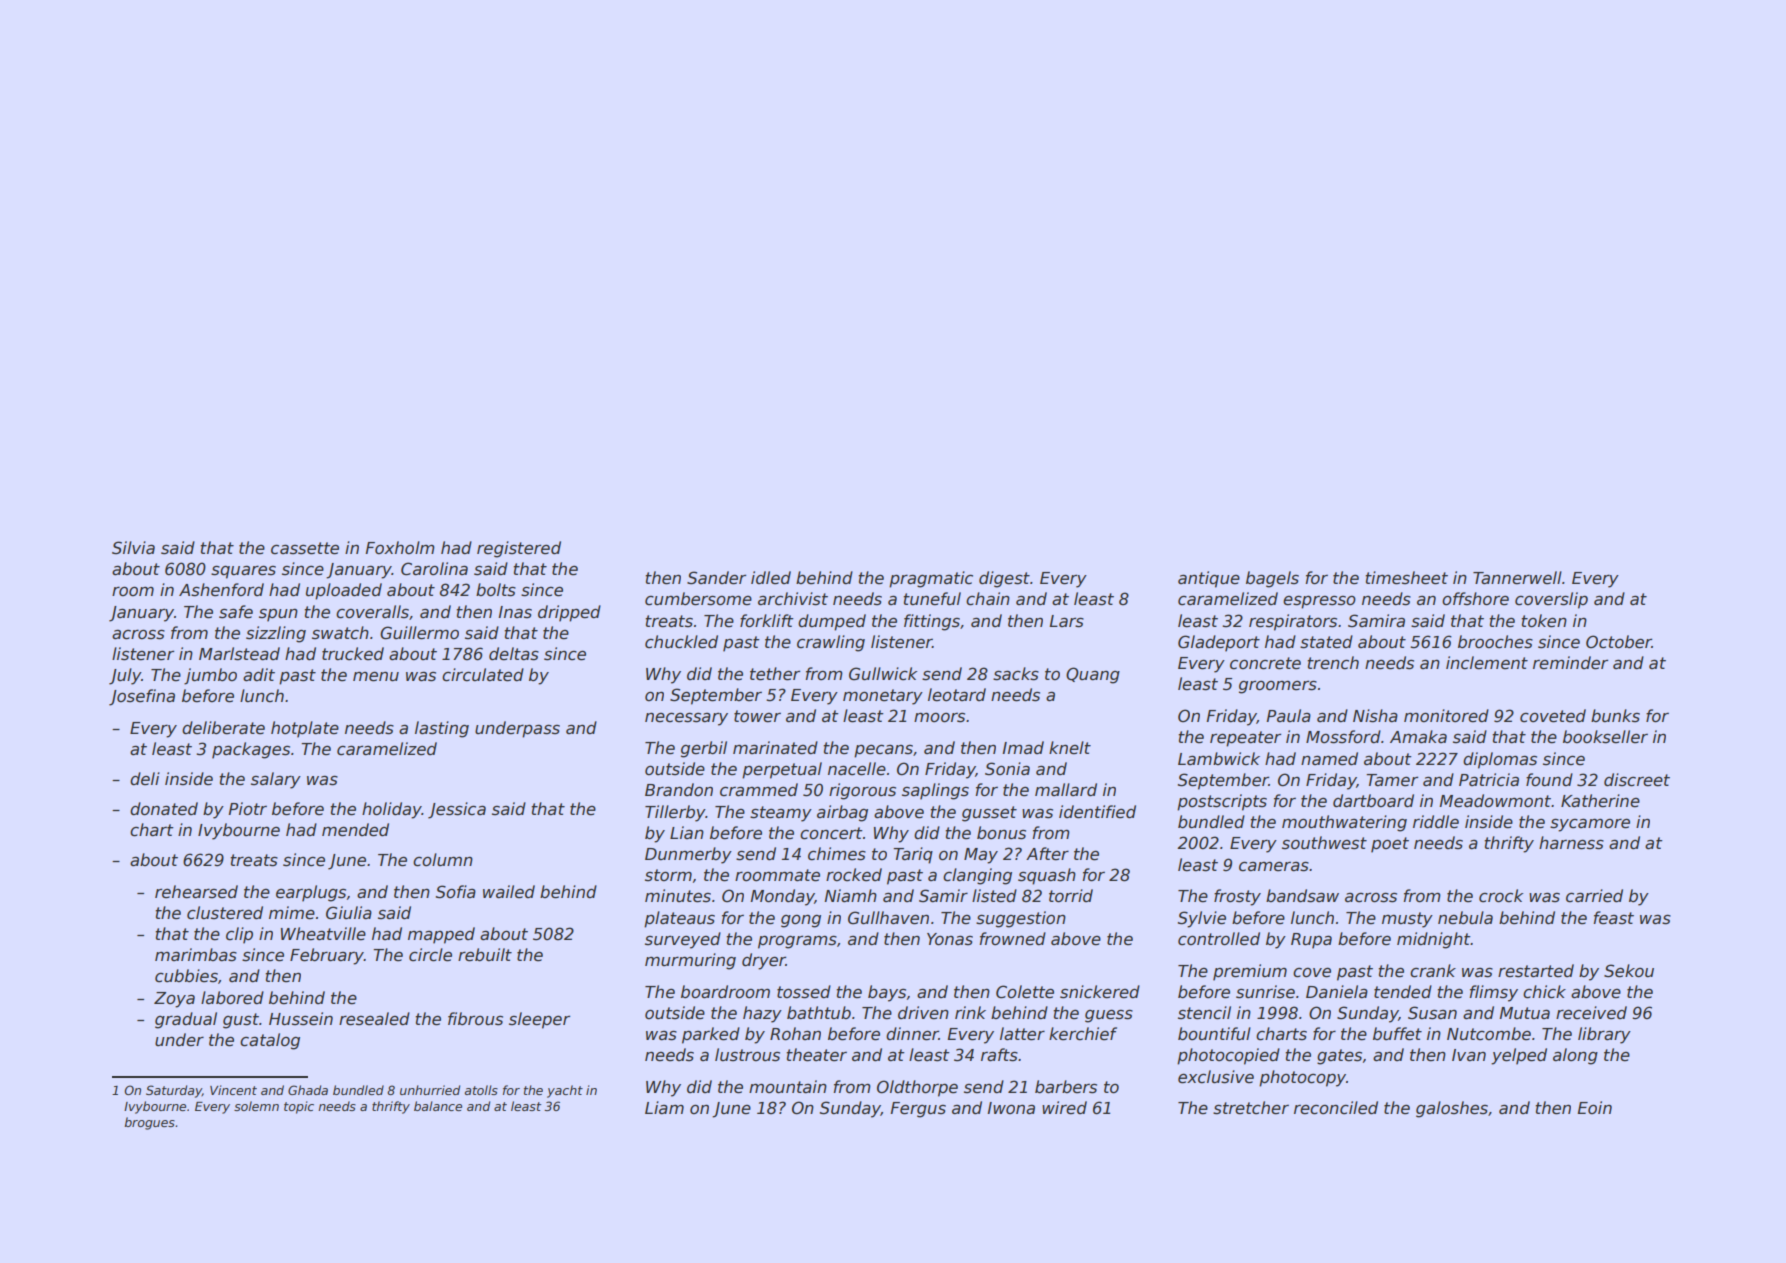 The image size is (1786, 1263). What do you see at coordinates (1004, 579) in the image?
I see `digest` at bounding box center [1004, 579].
